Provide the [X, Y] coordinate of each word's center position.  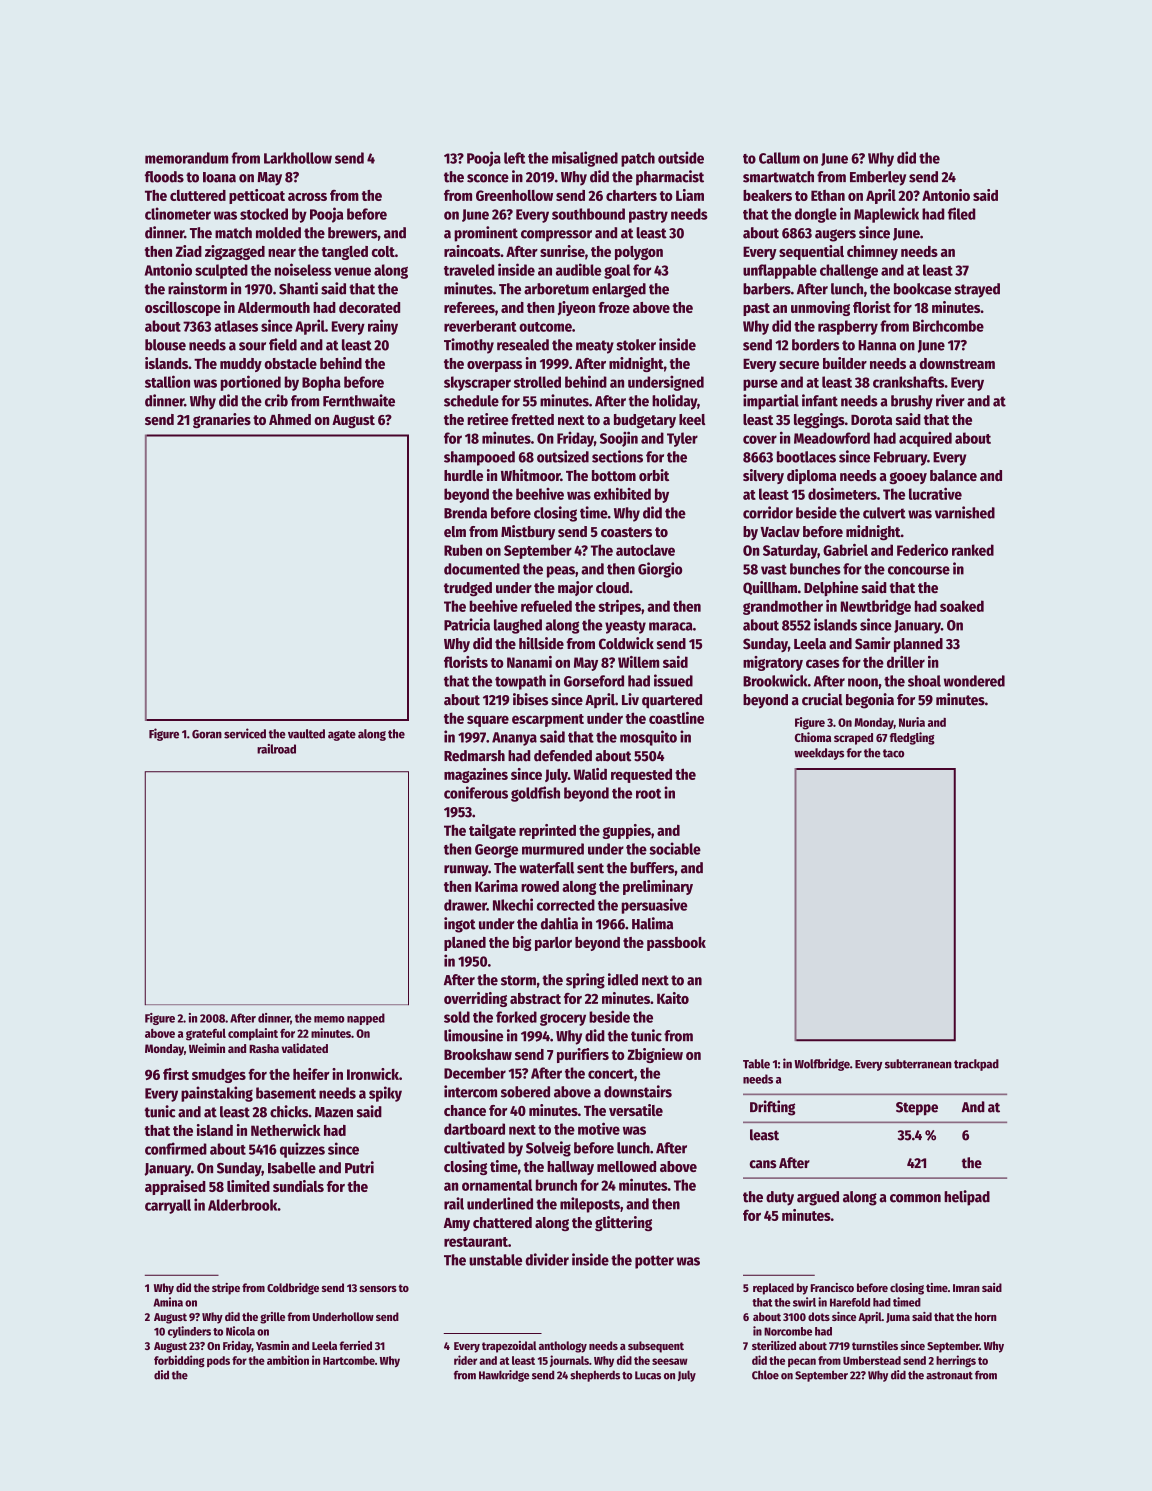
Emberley [878, 178]
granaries [222, 420]
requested [641, 776]
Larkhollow [298, 158]
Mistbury [528, 532]
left [514, 158]
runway [466, 871]
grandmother [783, 607]
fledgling [912, 738]
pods [218, 1361]
